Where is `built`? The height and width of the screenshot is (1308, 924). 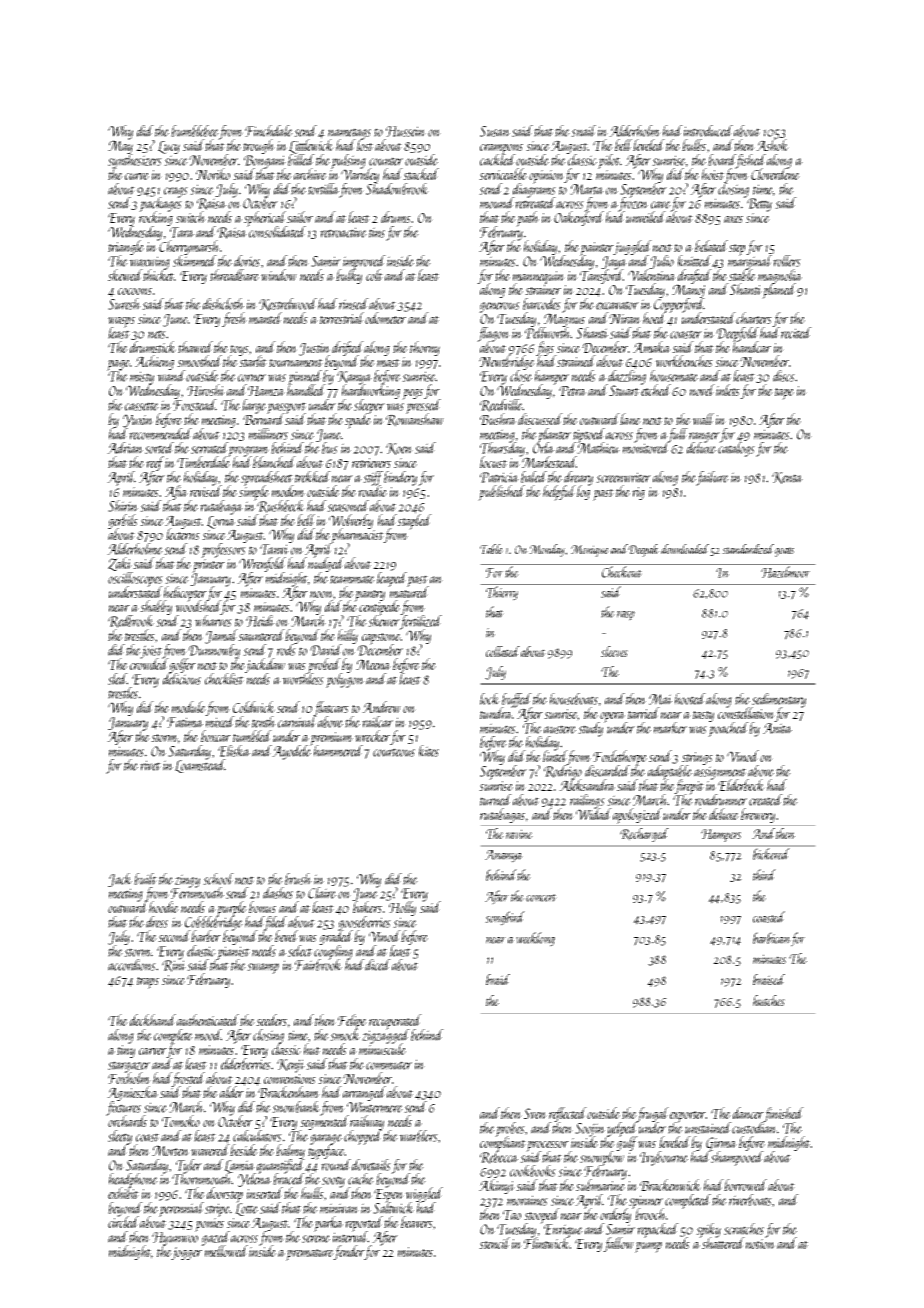 built is located at coordinates (145, 879).
